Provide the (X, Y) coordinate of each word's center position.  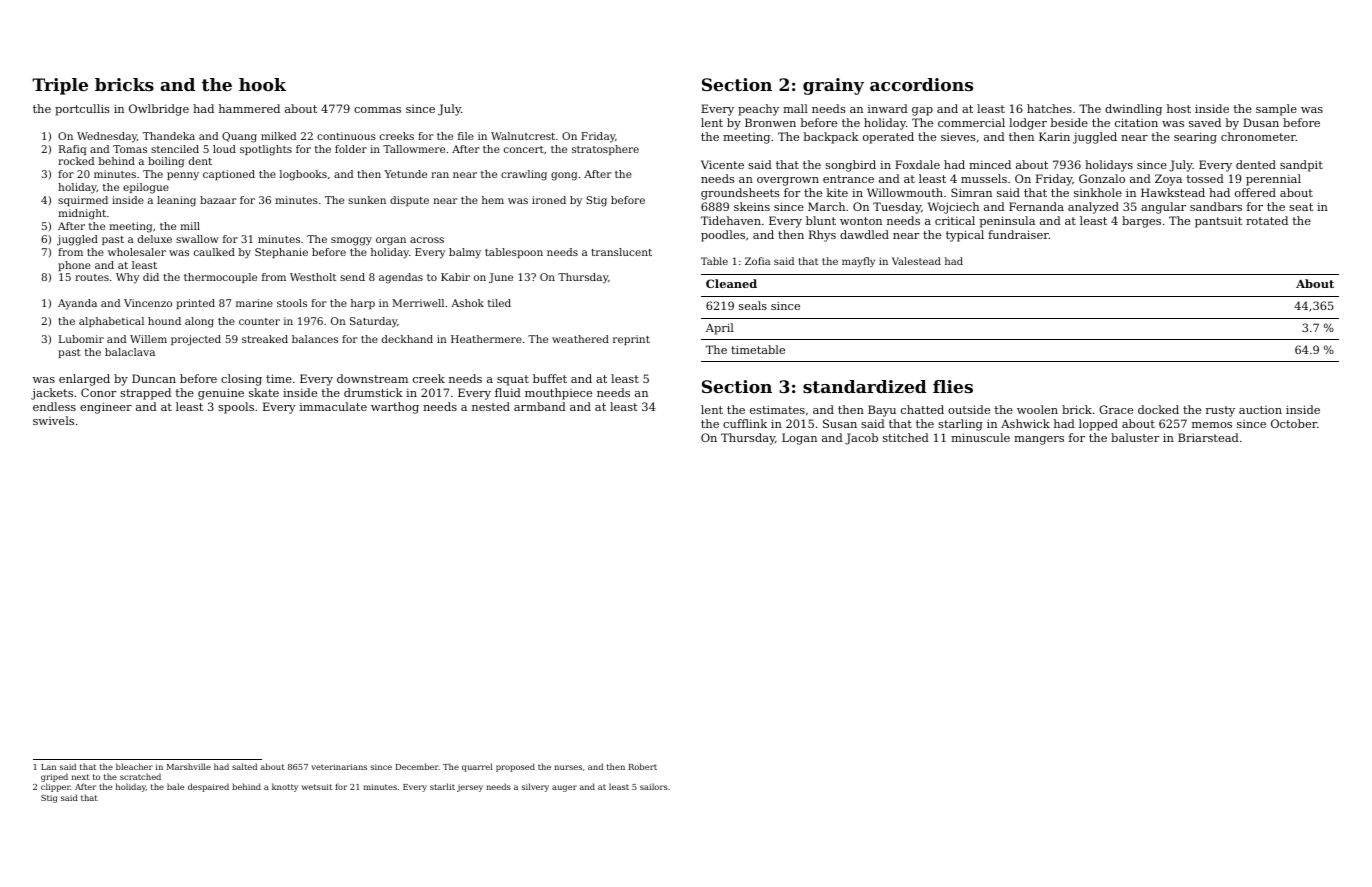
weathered (580, 339)
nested (491, 406)
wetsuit (317, 787)
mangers (1039, 440)
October (1294, 423)
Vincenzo (148, 303)
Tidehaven (731, 220)
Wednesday (107, 137)
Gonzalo (1102, 178)
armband (540, 406)
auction (1260, 410)
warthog (395, 408)
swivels (53, 420)
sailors (654, 786)
